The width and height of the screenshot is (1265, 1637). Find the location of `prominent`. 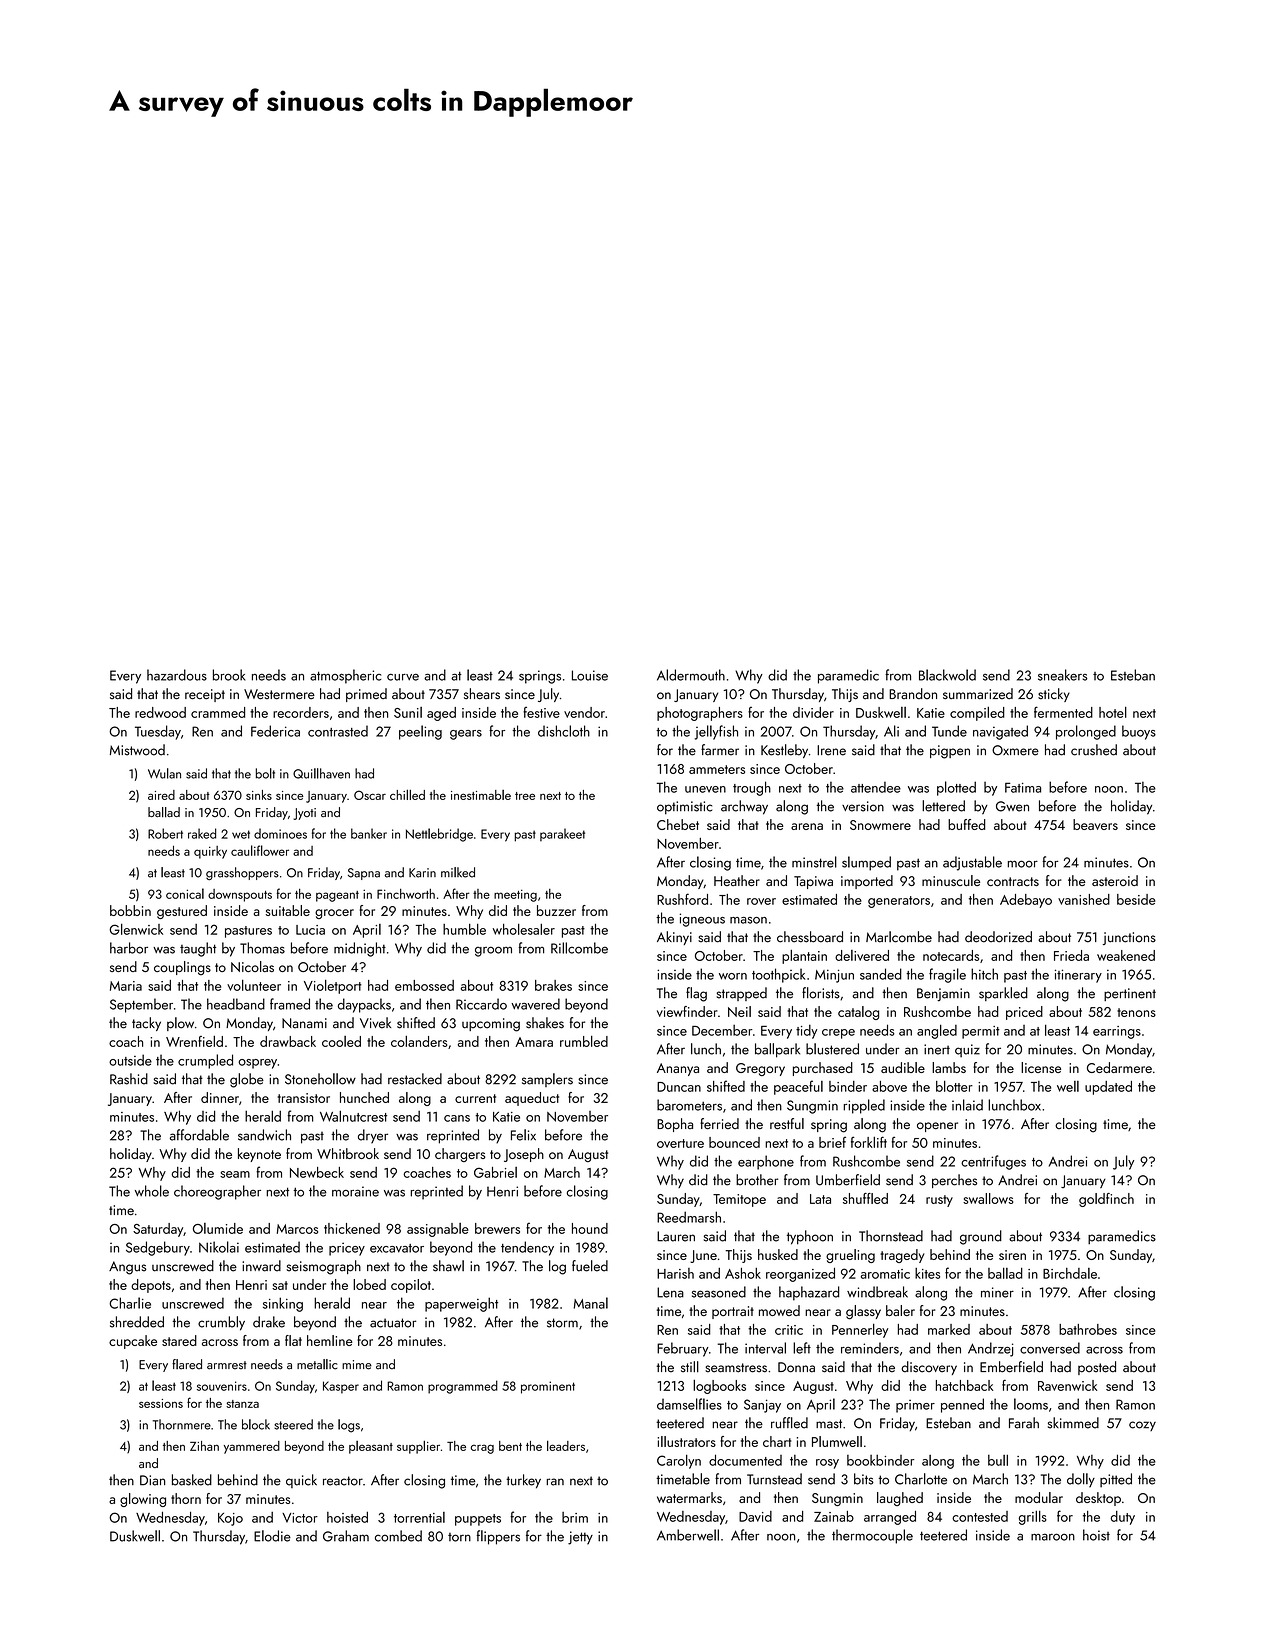

prominent is located at coordinates (548, 1387).
